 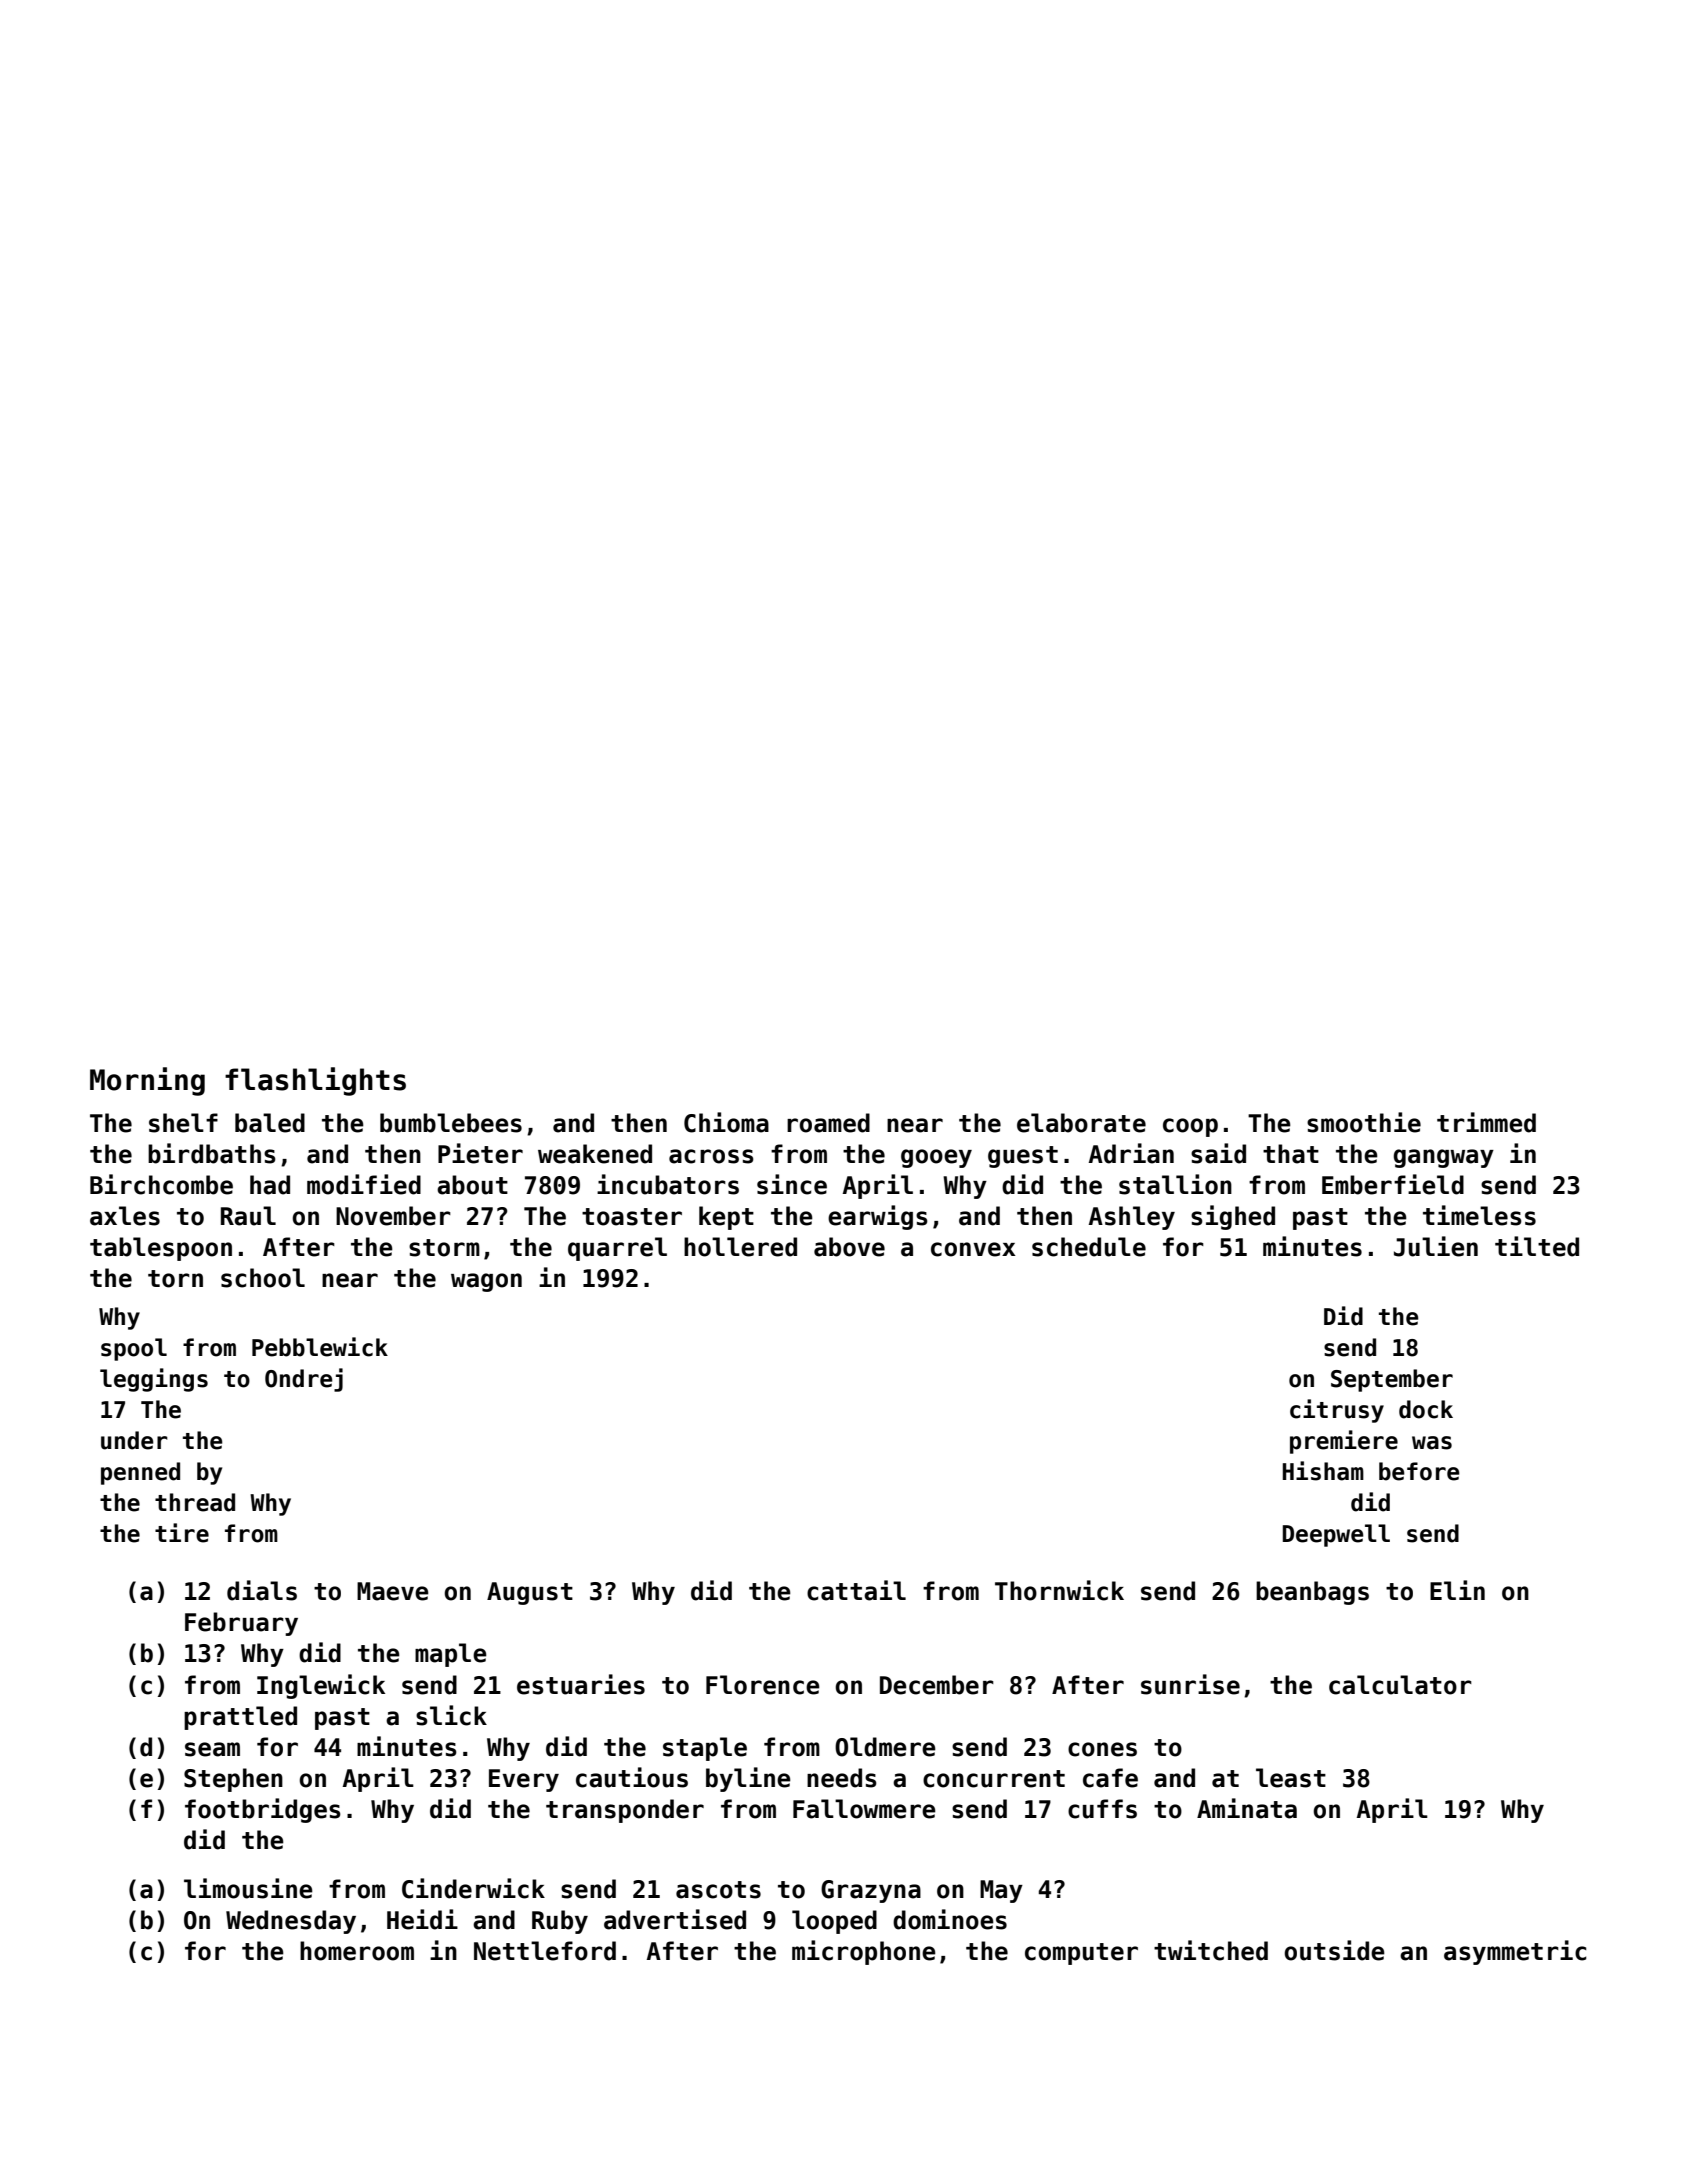 What do you see at coordinates (1102, 1809) in the page?
I see `cuffs` at bounding box center [1102, 1809].
